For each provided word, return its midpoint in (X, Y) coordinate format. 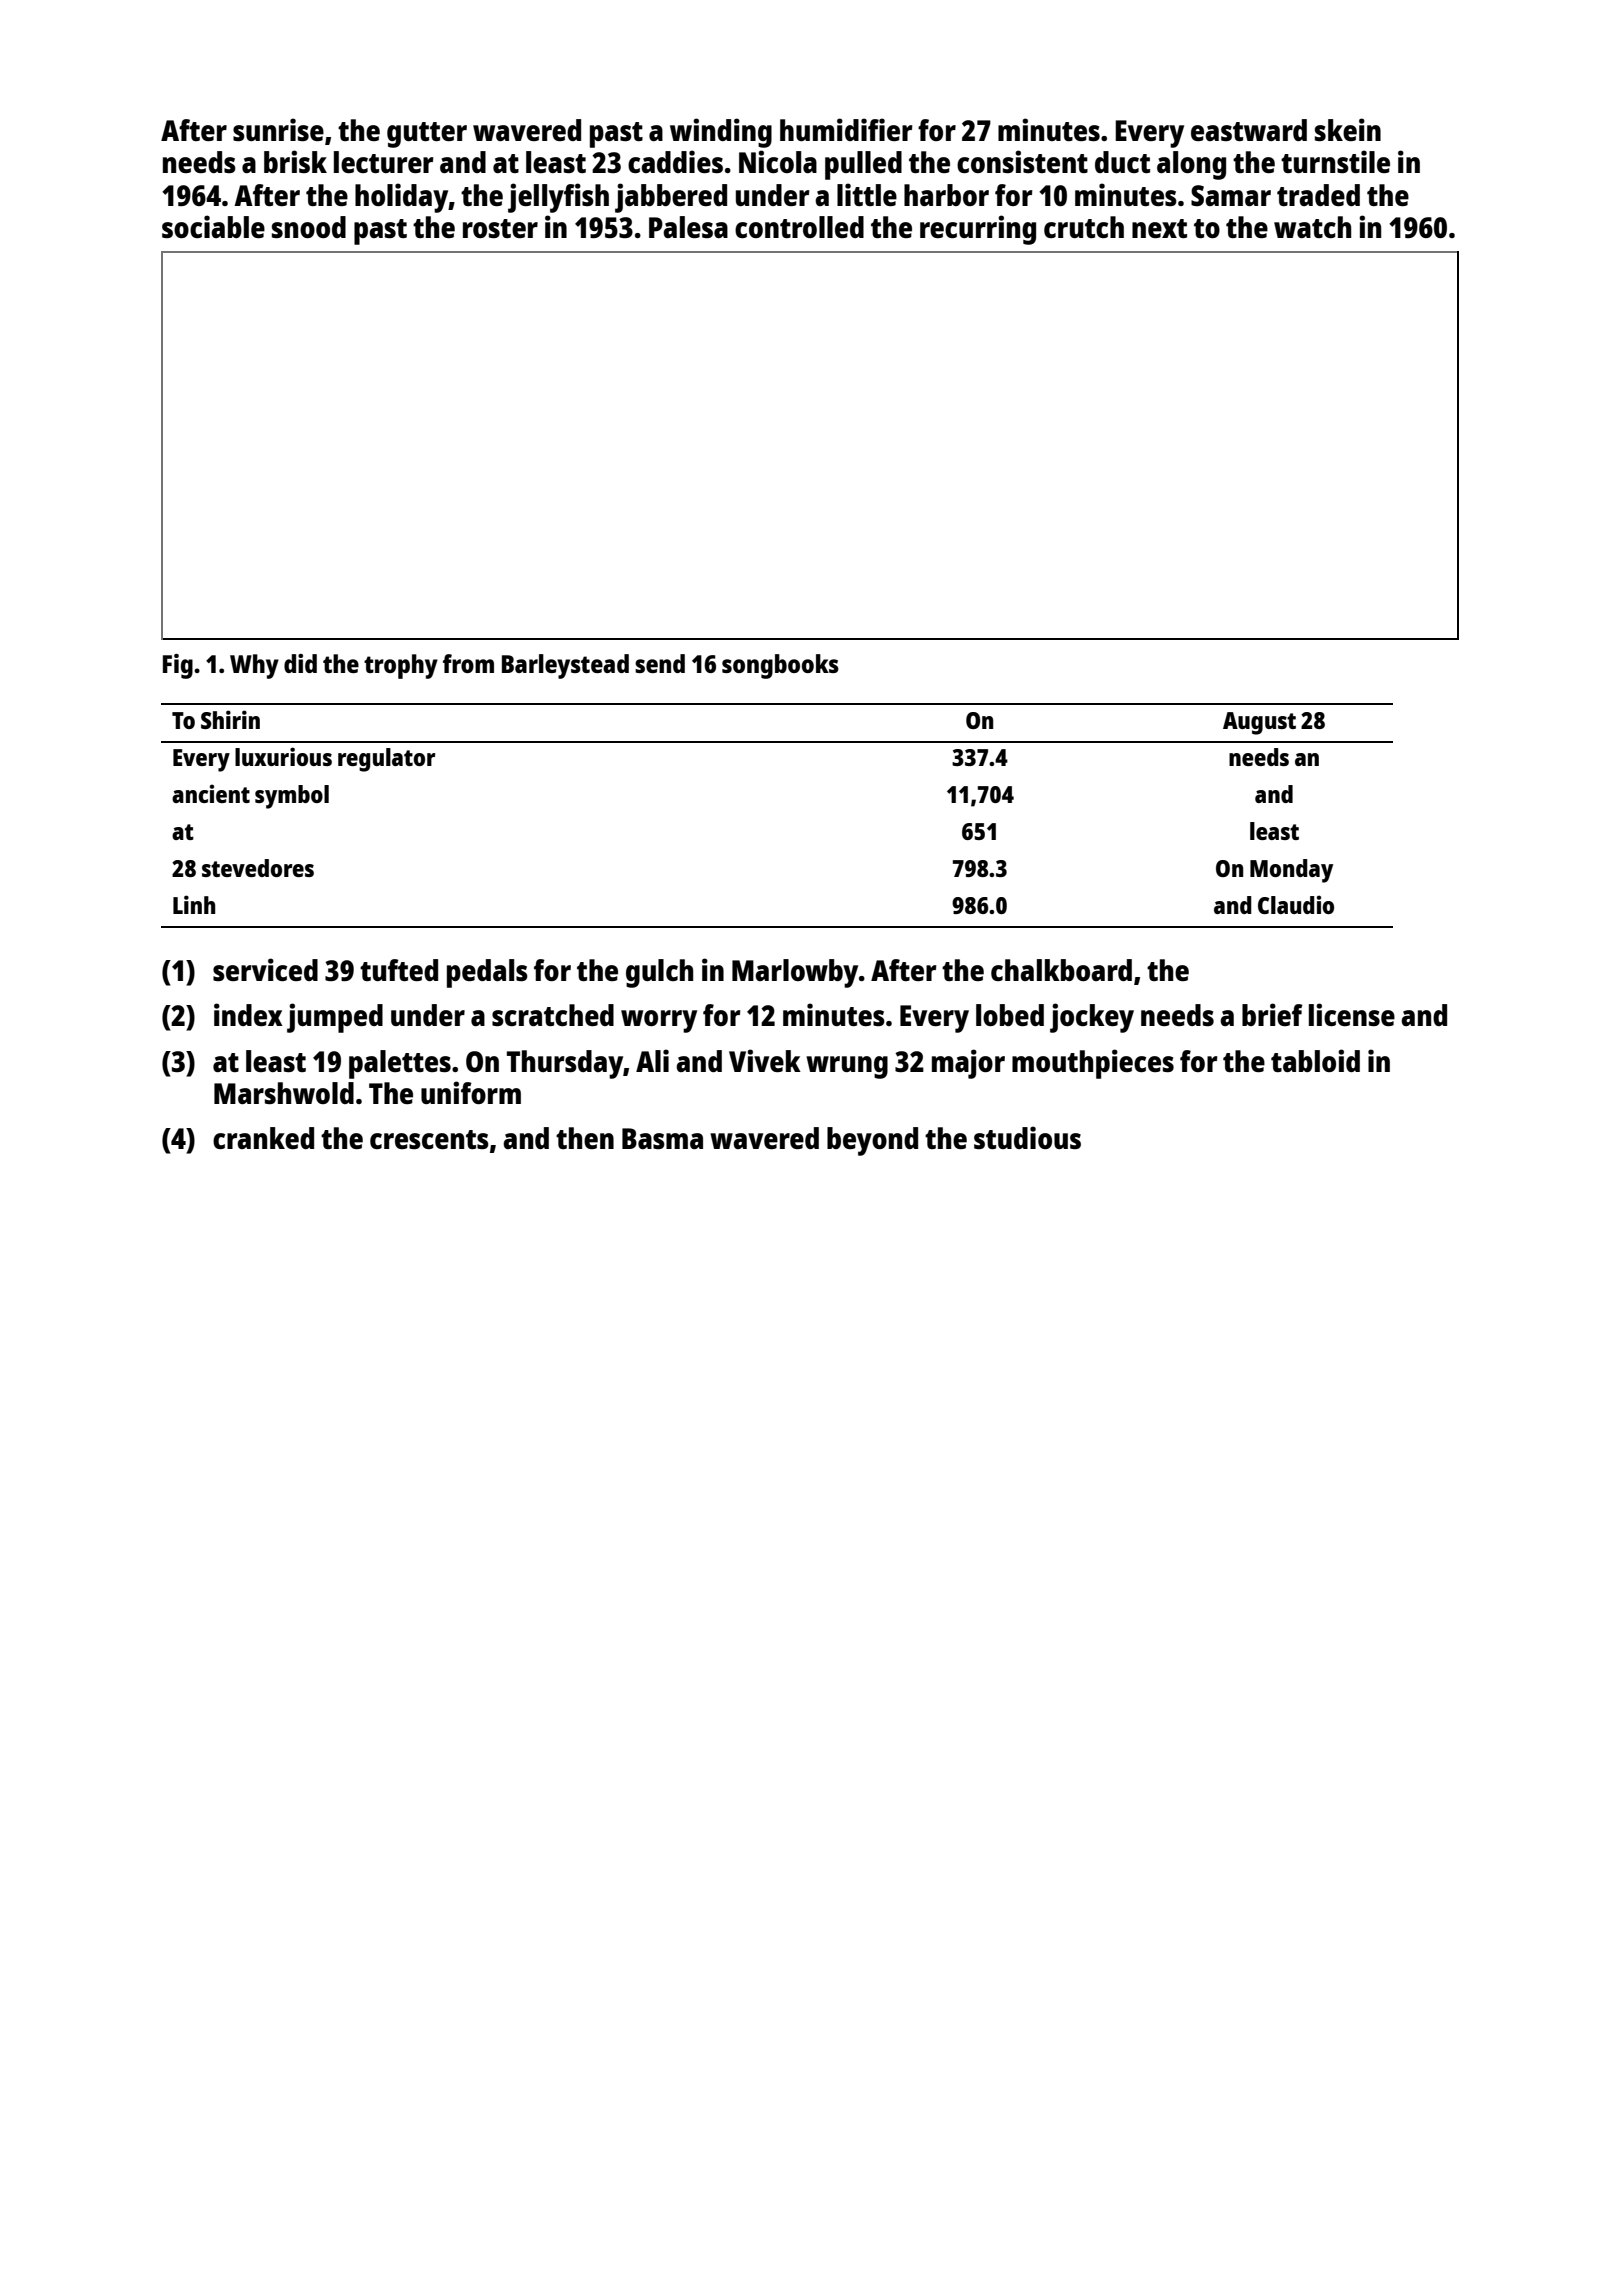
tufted (399, 970)
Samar (1231, 195)
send (660, 663)
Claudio (1296, 904)
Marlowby (795, 973)
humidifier (846, 129)
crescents (429, 1139)
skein (1348, 129)
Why (254, 666)
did (300, 663)
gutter (427, 135)
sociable (213, 226)
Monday (1291, 871)
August (1259, 723)
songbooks (780, 666)
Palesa (688, 227)
